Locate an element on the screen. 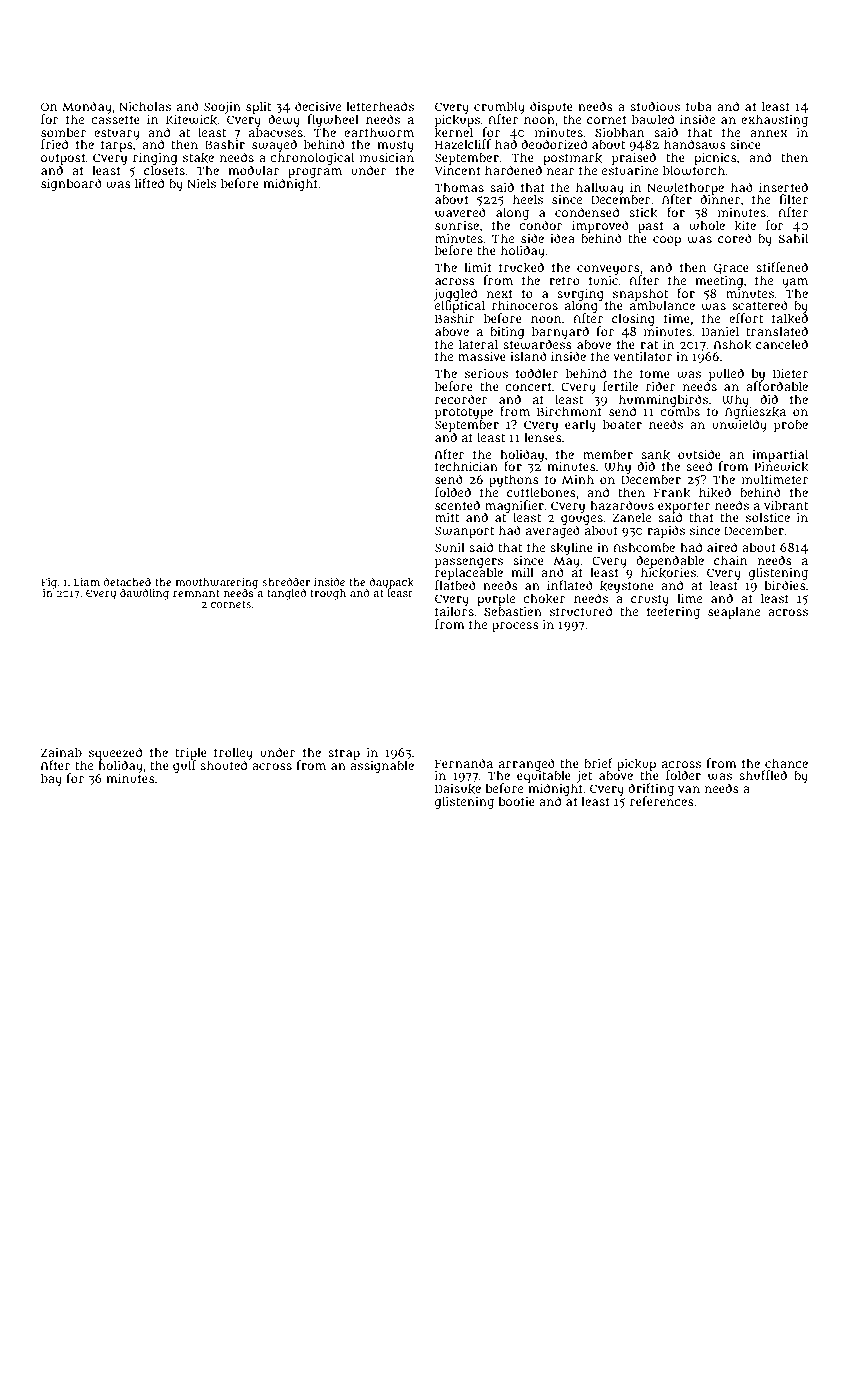 The height and width of the screenshot is (1400, 849). hummingbirds is located at coordinates (663, 400).
